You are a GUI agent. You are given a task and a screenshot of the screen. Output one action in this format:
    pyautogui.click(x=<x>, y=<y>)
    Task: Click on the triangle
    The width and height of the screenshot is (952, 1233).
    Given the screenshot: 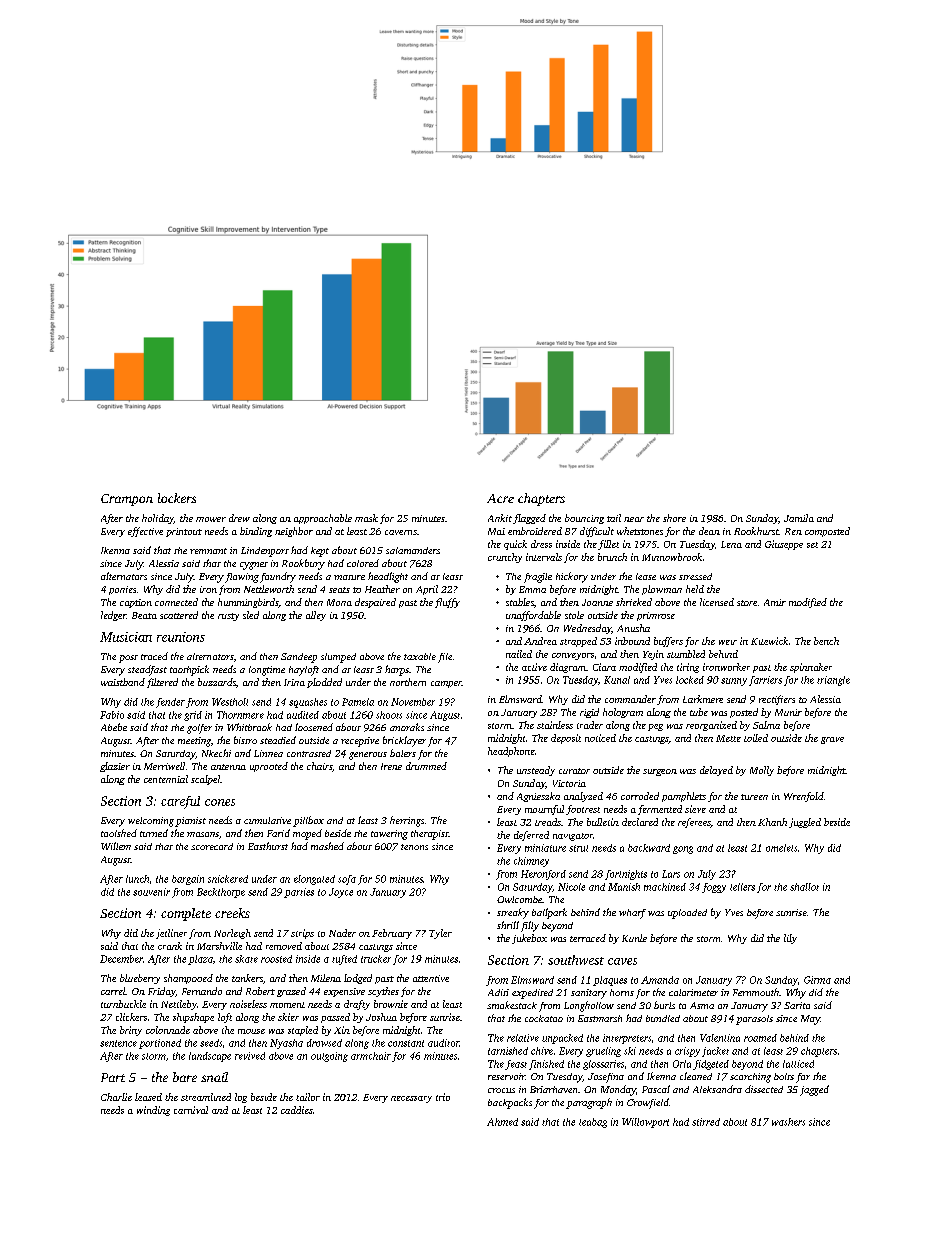 What is the action you would take?
    pyautogui.click(x=833, y=681)
